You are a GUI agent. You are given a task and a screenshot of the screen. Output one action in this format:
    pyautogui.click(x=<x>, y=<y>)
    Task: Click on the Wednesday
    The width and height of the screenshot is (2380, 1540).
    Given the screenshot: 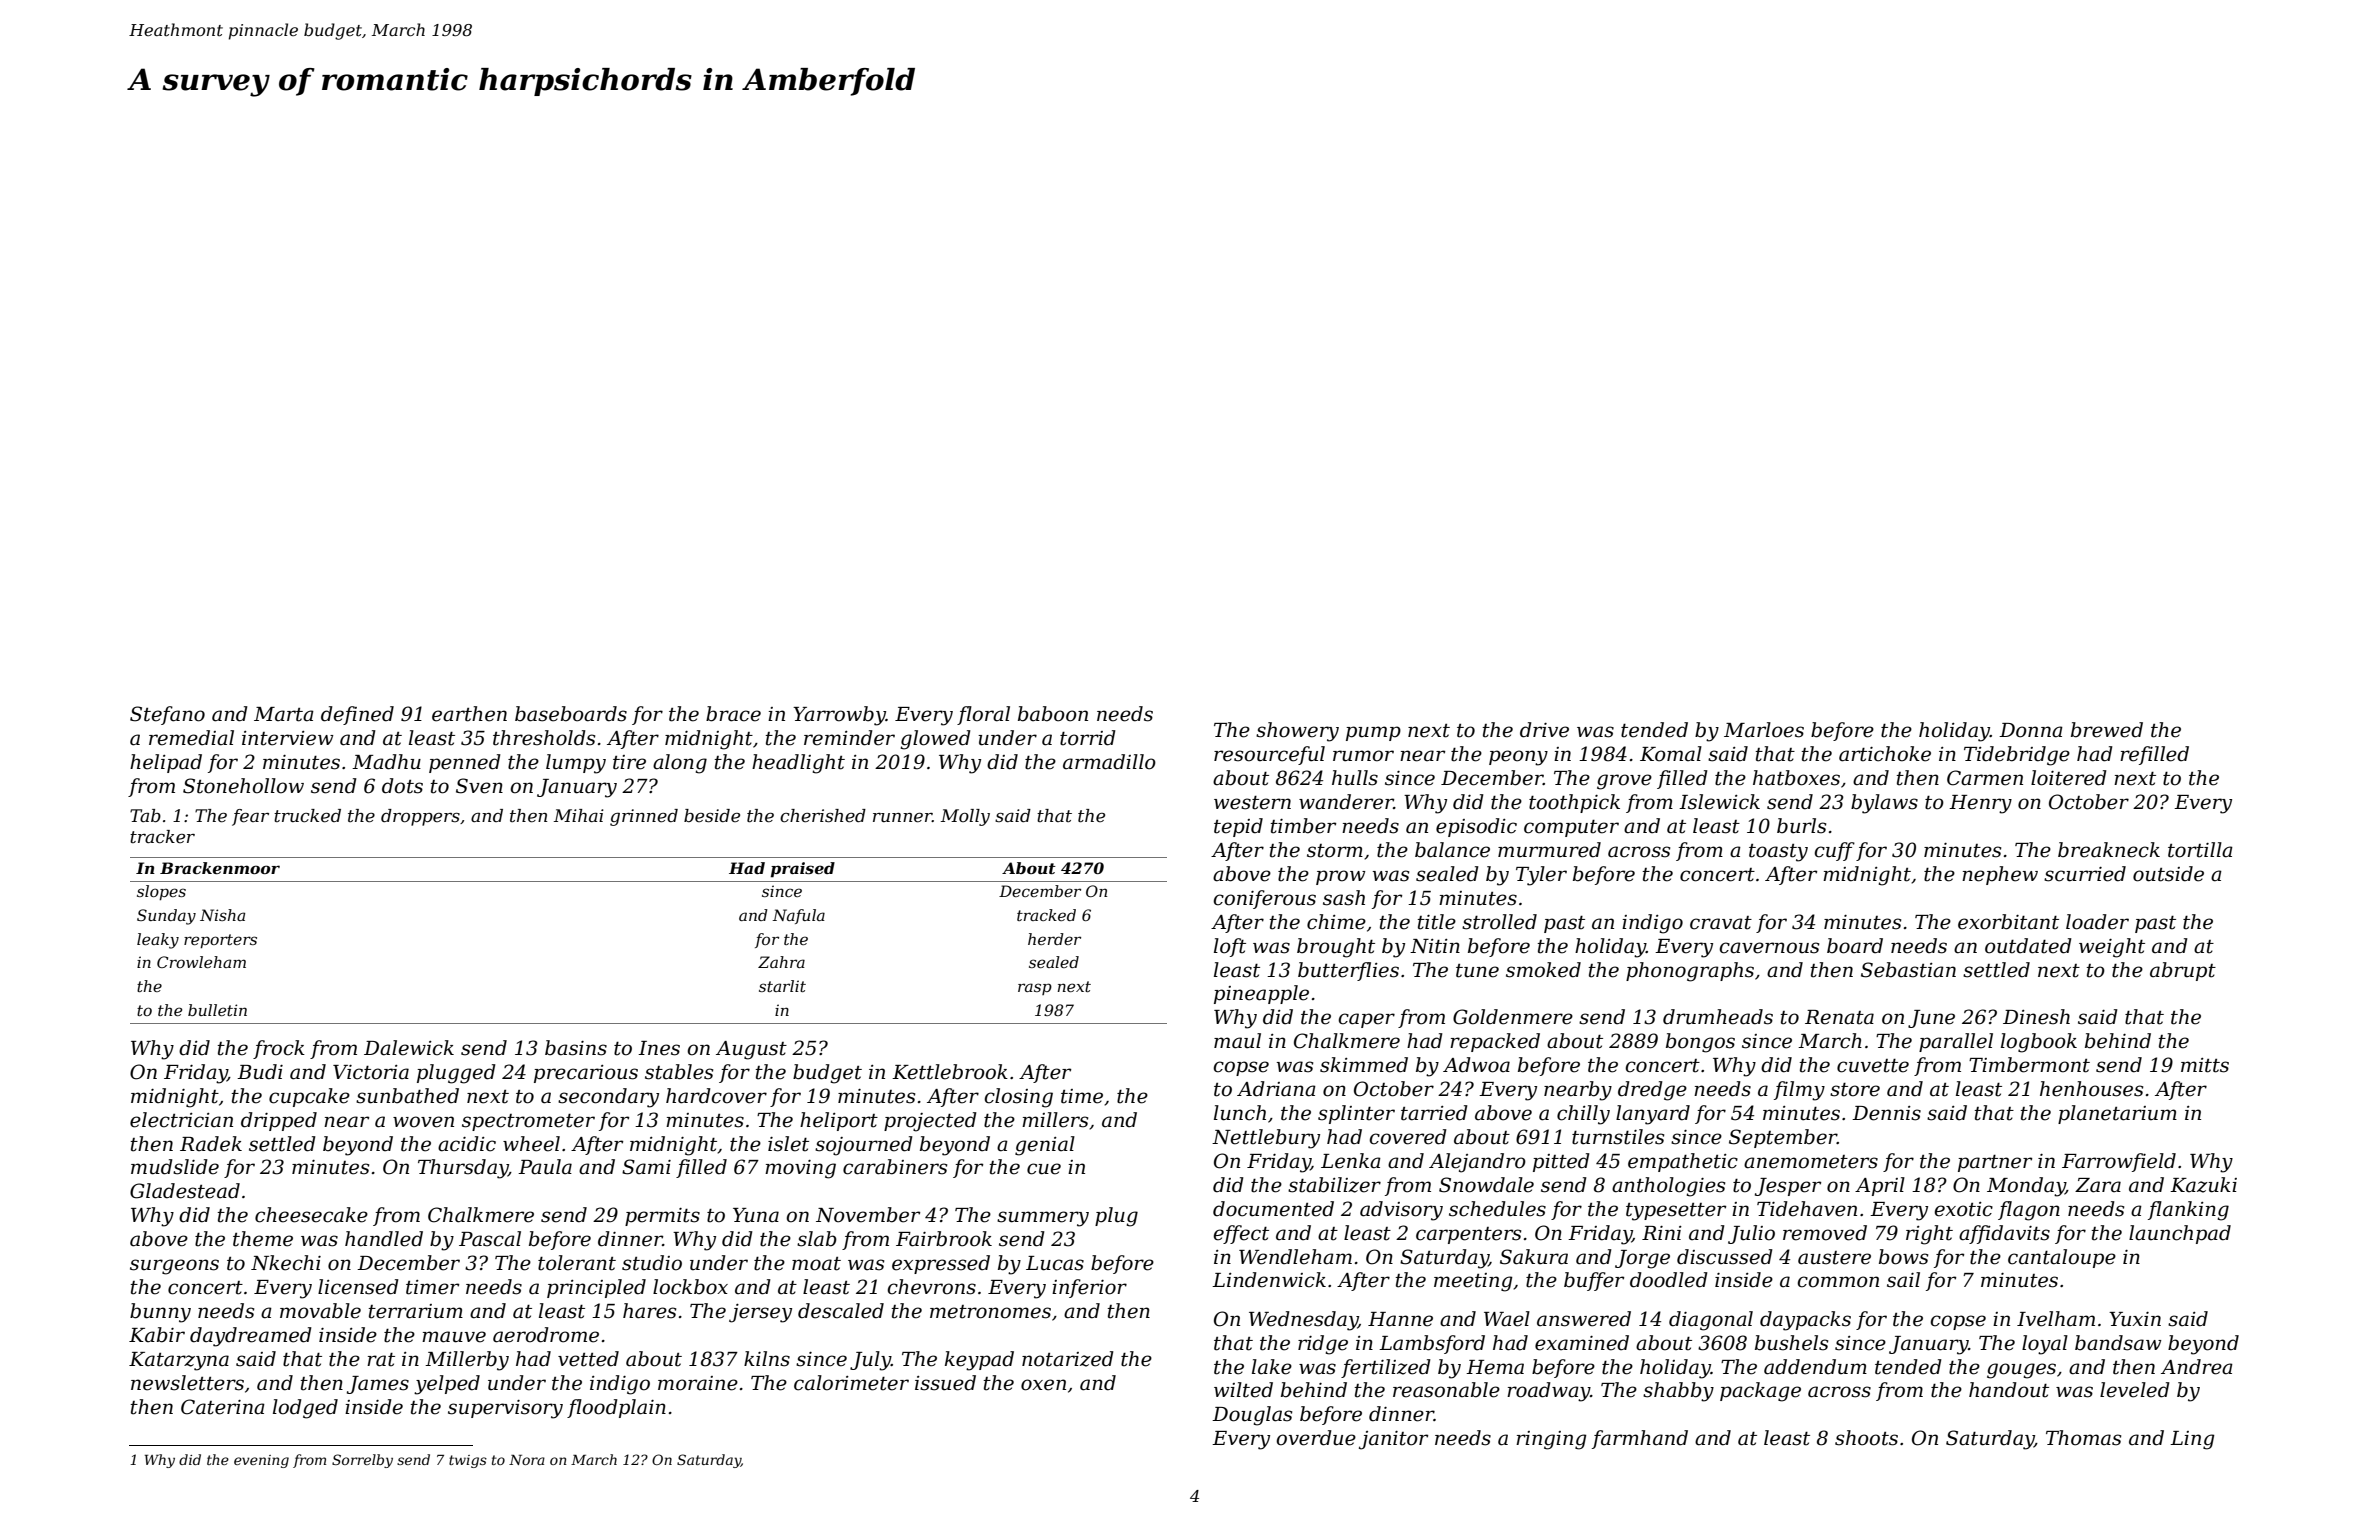 What is the action you would take?
    pyautogui.click(x=1303, y=1321)
